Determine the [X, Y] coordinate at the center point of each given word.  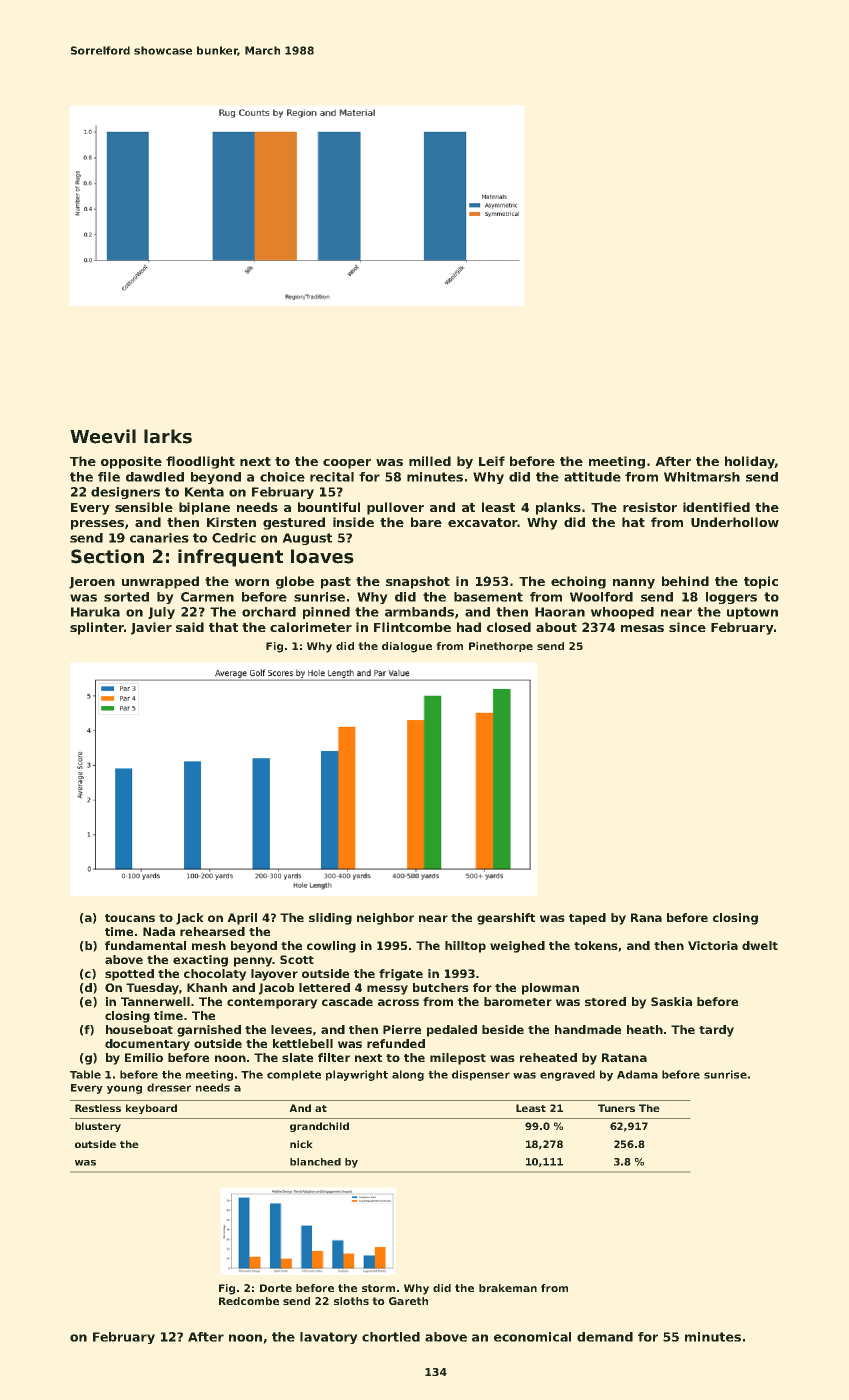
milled [430, 461]
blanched [315, 1162]
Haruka [95, 612]
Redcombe [249, 1301]
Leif [492, 461]
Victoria [713, 945]
